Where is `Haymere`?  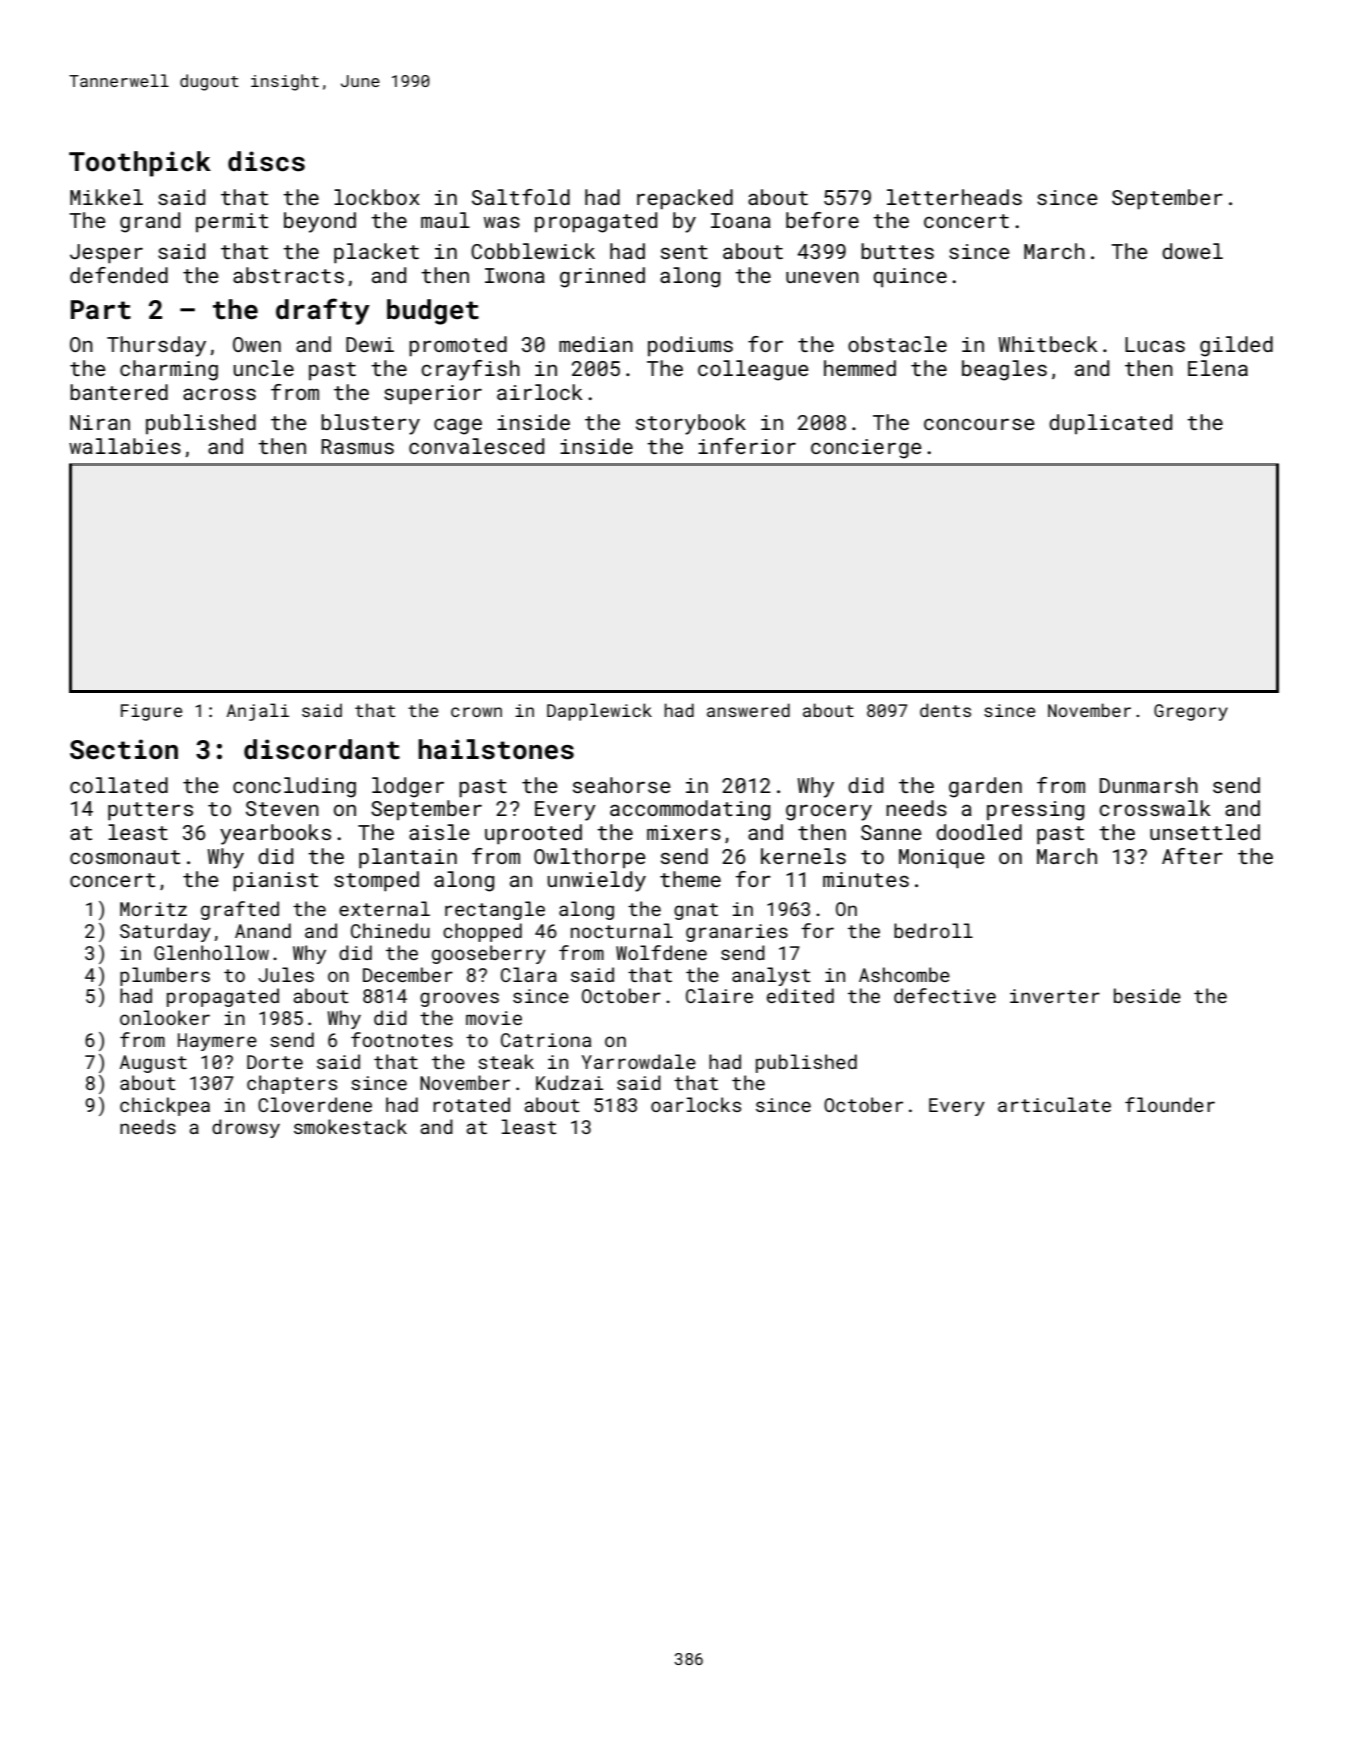 Haymere is located at coordinates (217, 1042).
